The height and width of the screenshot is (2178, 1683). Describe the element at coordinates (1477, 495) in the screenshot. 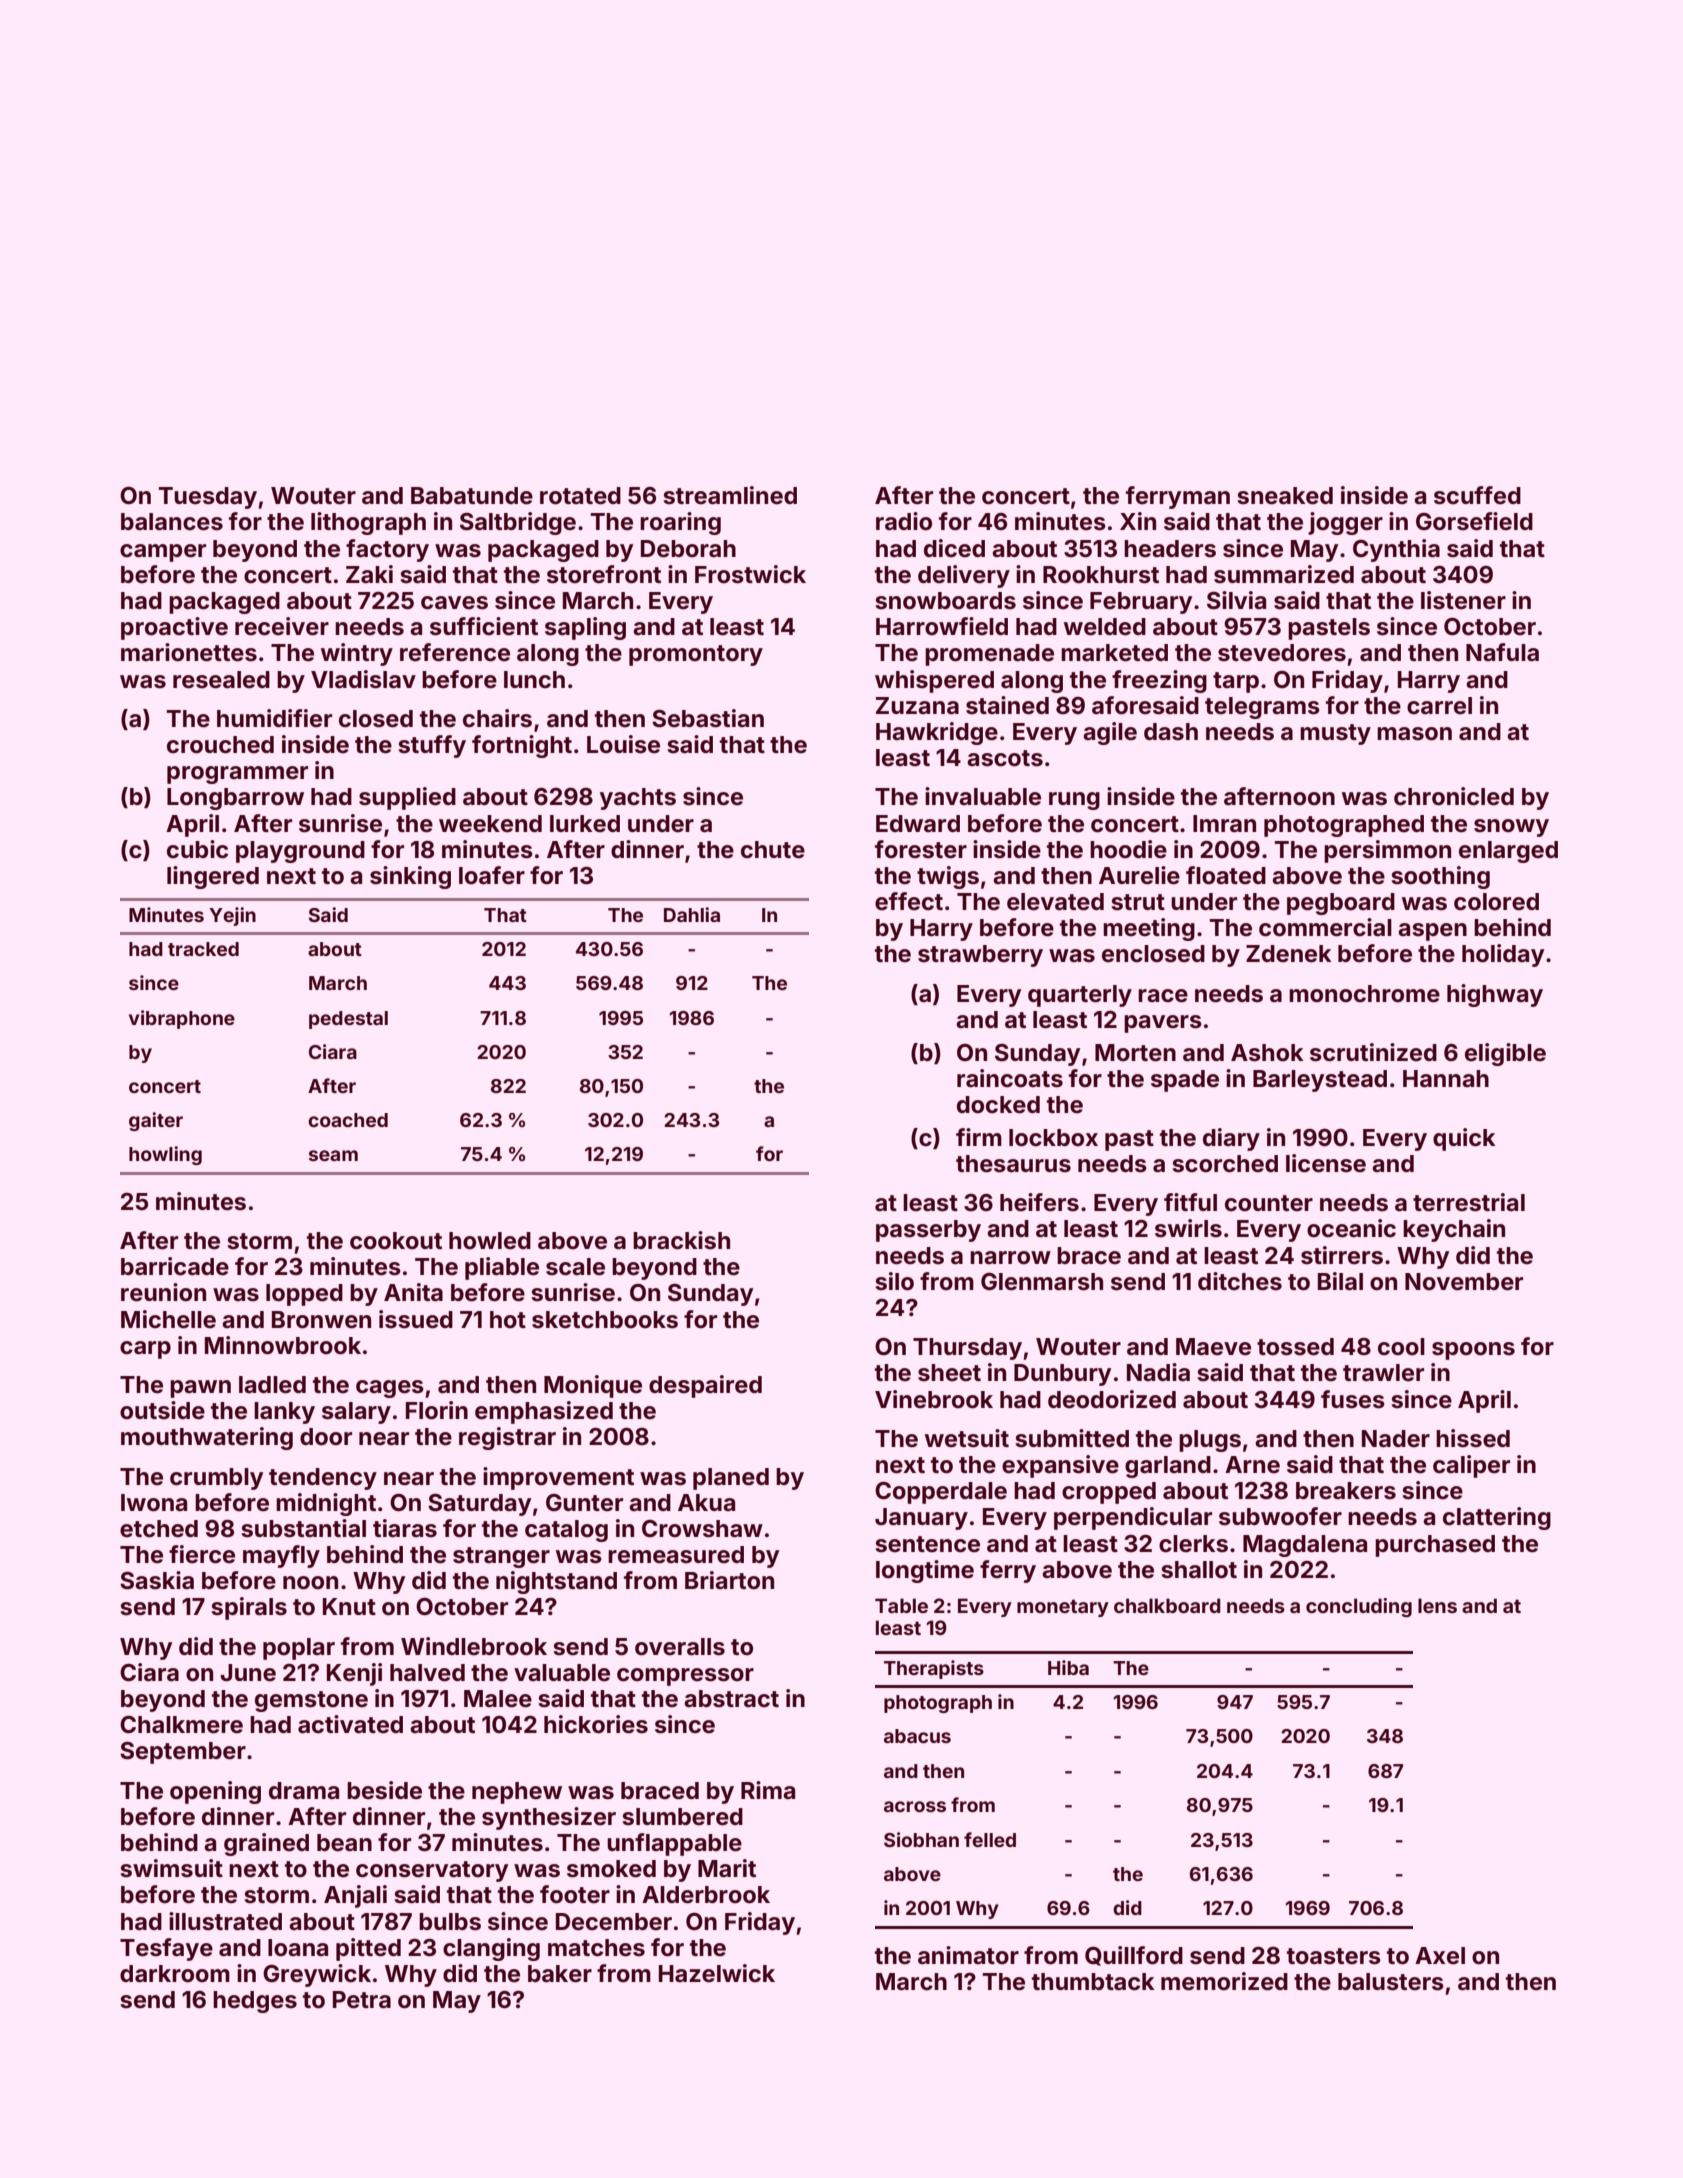

I see `scuffed` at that location.
